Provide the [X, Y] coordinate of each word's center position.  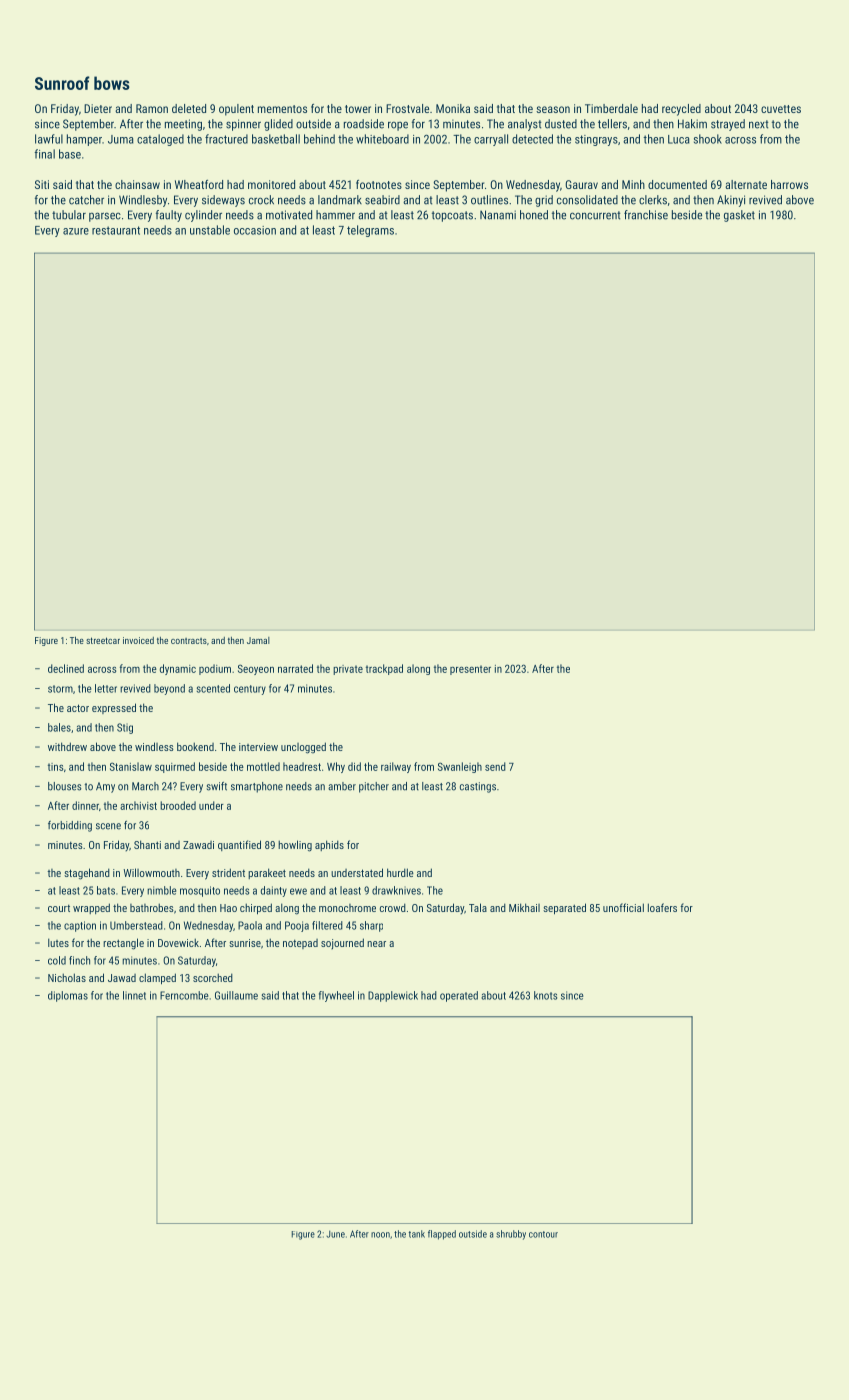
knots [545, 995]
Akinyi [731, 201]
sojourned [342, 943]
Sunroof [62, 83]
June [335, 1234]
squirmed [175, 767]
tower [358, 109]
